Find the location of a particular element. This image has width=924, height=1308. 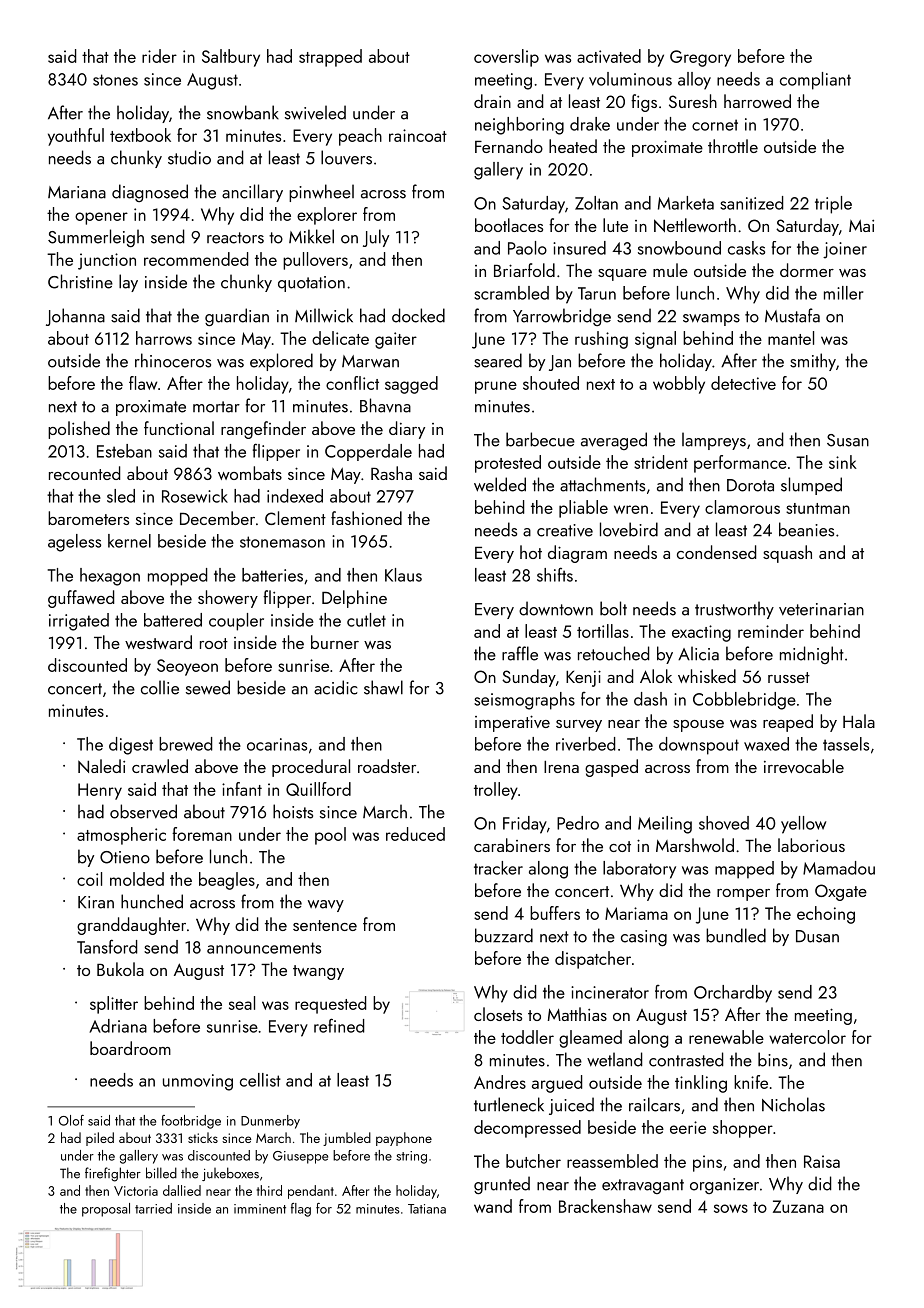

Mariana is located at coordinates (77, 192).
